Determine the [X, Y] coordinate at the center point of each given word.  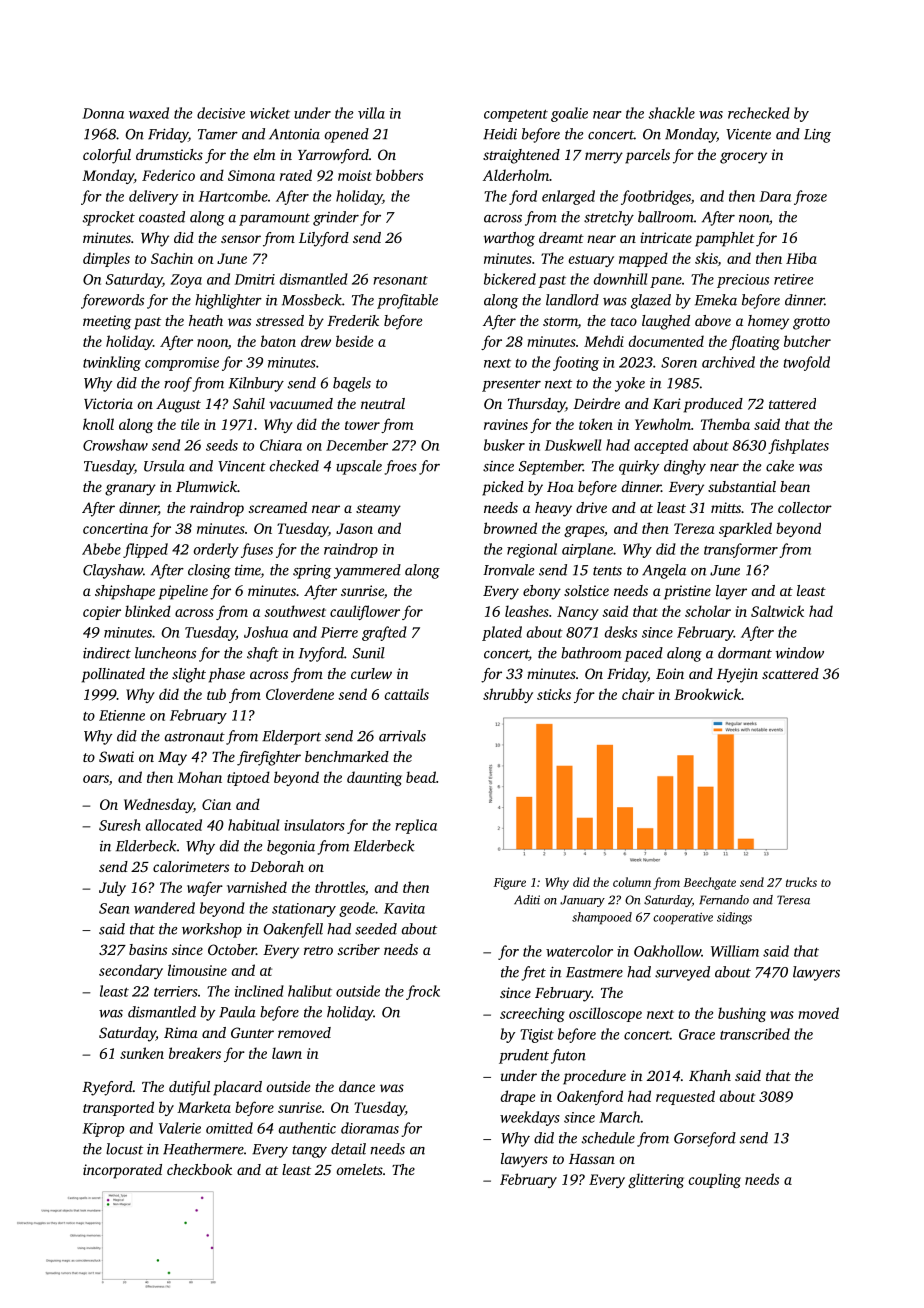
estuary [591, 261]
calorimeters [191, 866]
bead [421, 777]
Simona [251, 175]
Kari [667, 403]
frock [423, 992]
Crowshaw [115, 445]
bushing [742, 1014]
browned [510, 528]
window [800, 653]
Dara [775, 196]
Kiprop [103, 1130]
